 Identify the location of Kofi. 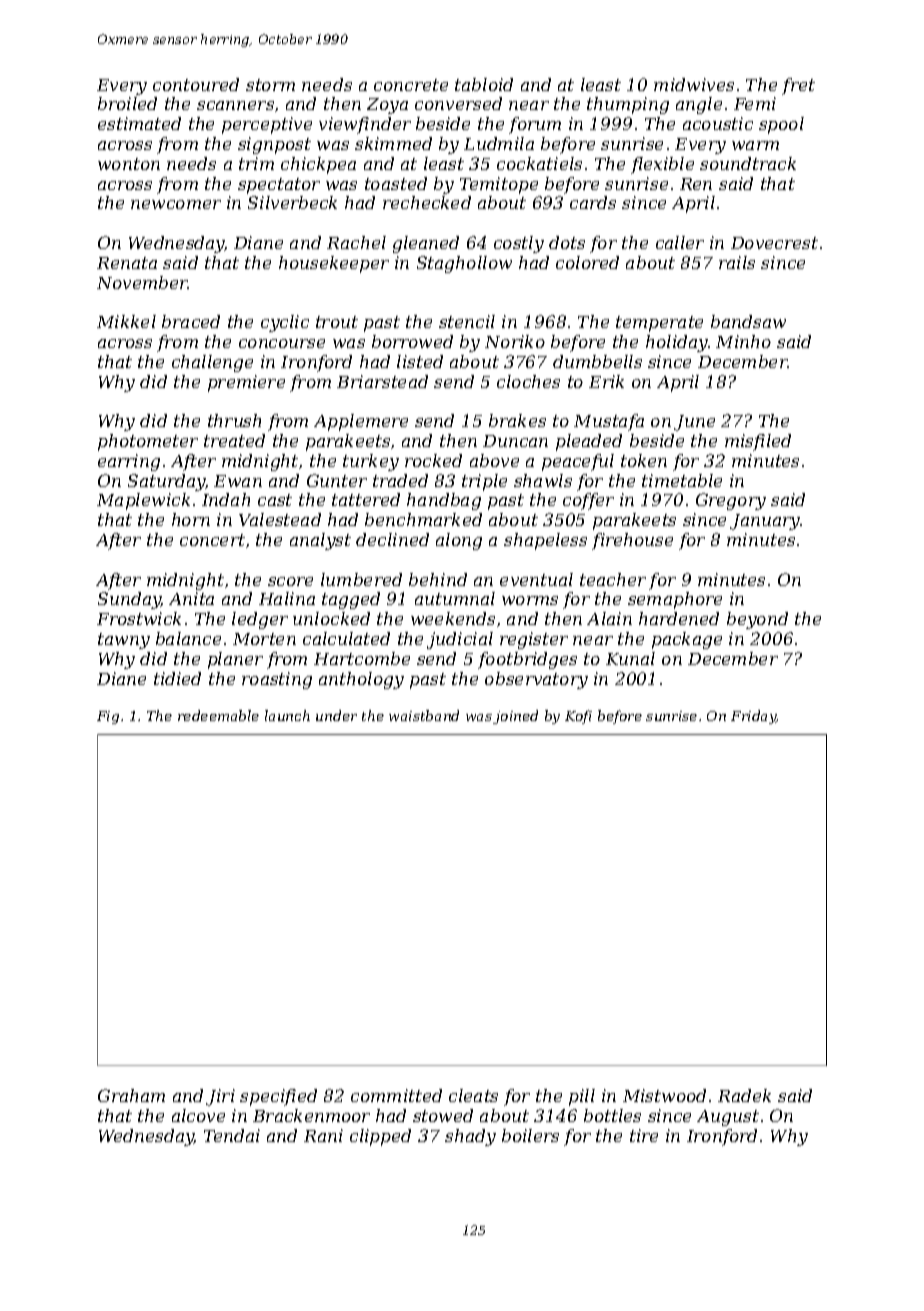
(578, 717).
